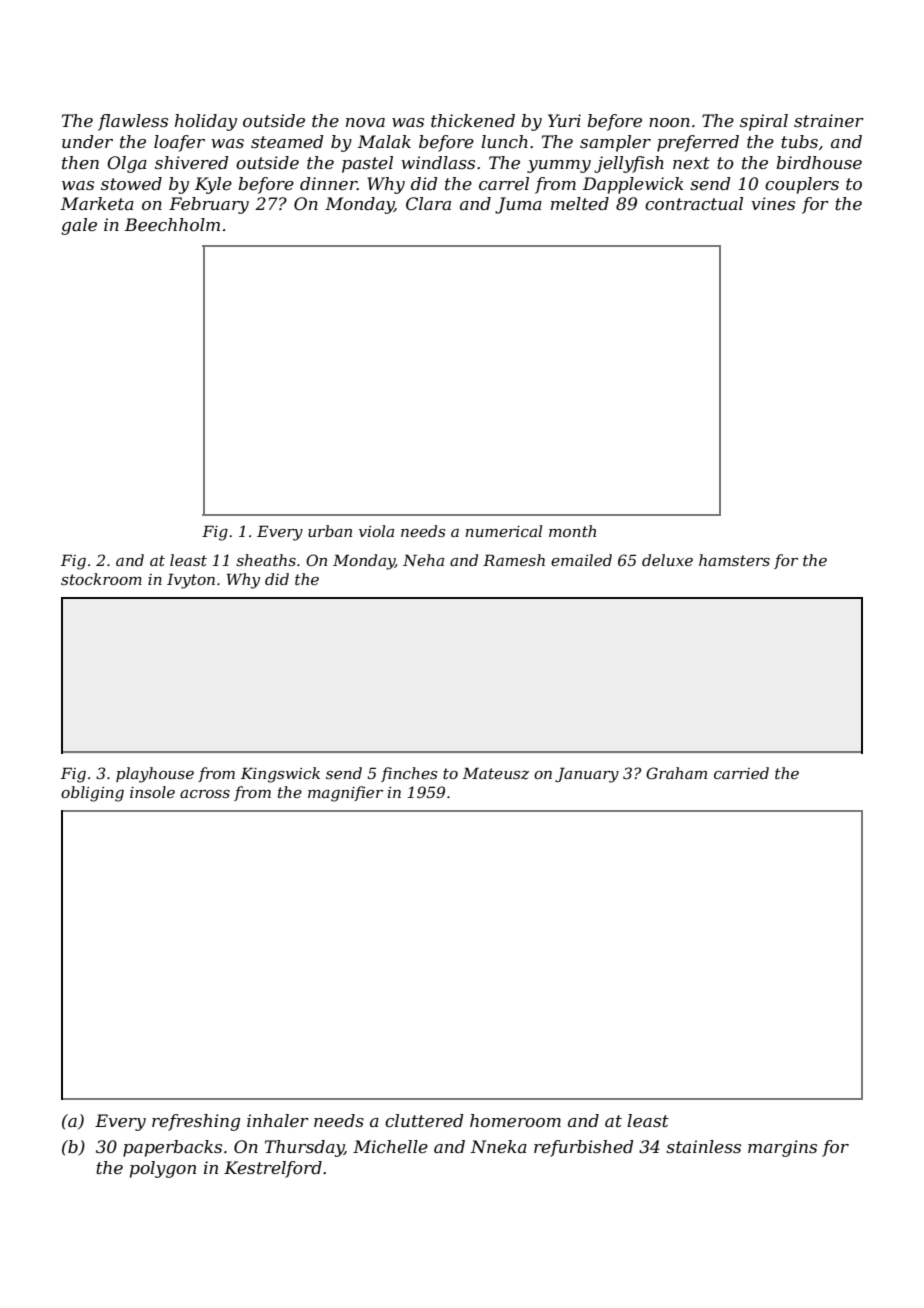 The height and width of the document is (1308, 924). I want to click on Juma, so click(518, 205).
